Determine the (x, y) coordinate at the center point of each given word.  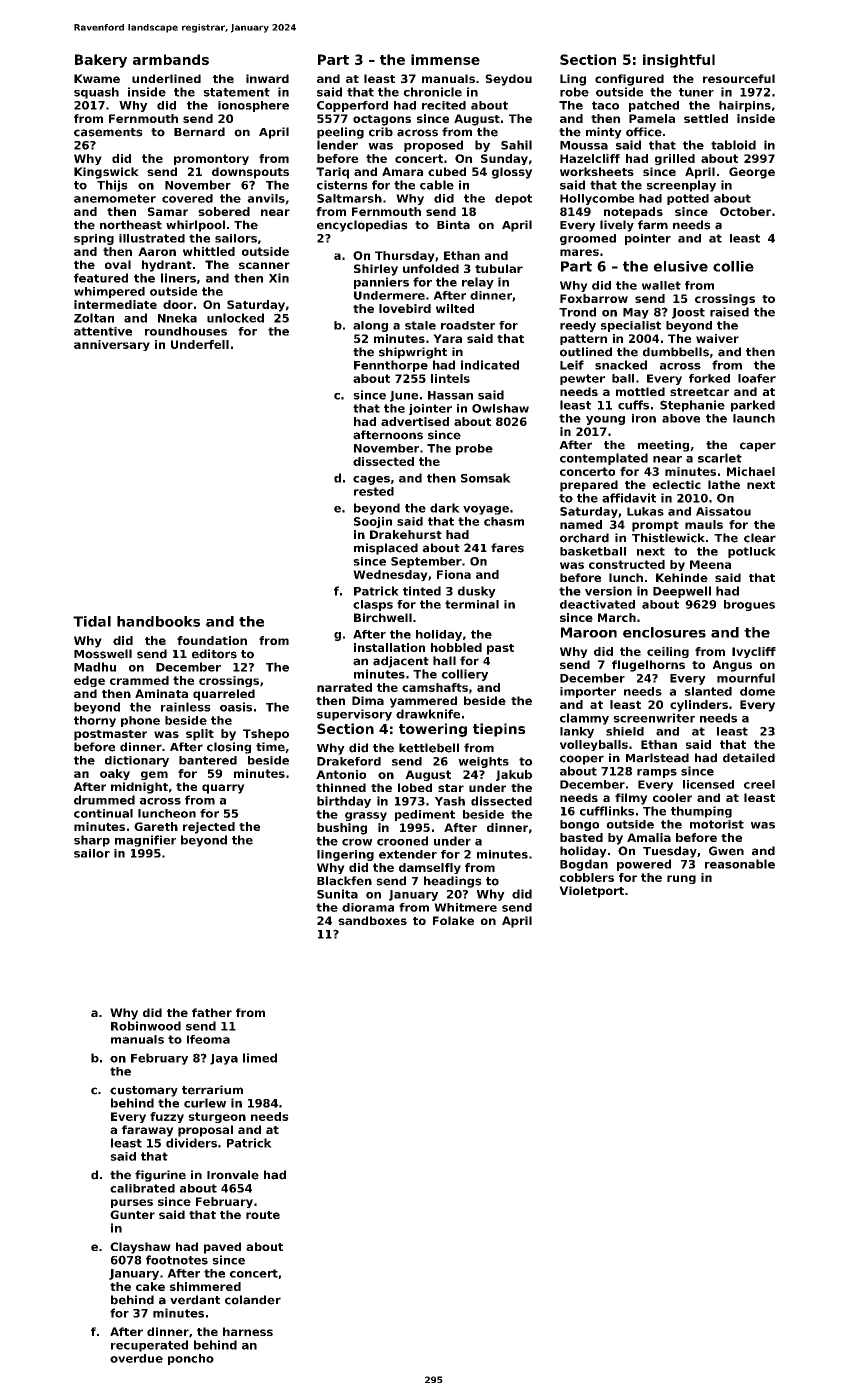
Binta (453, 225)
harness (248, 1331)
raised (729, 312)
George (752, 173)
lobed (415, 787)
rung (681, 879)
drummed (104, 800)
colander (253, 1300)
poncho (191, 1359)
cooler (672, 797)
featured (101, 278)
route (263, 1215)
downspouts (250, 173)
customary (144, 1091)
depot (513, 199)
